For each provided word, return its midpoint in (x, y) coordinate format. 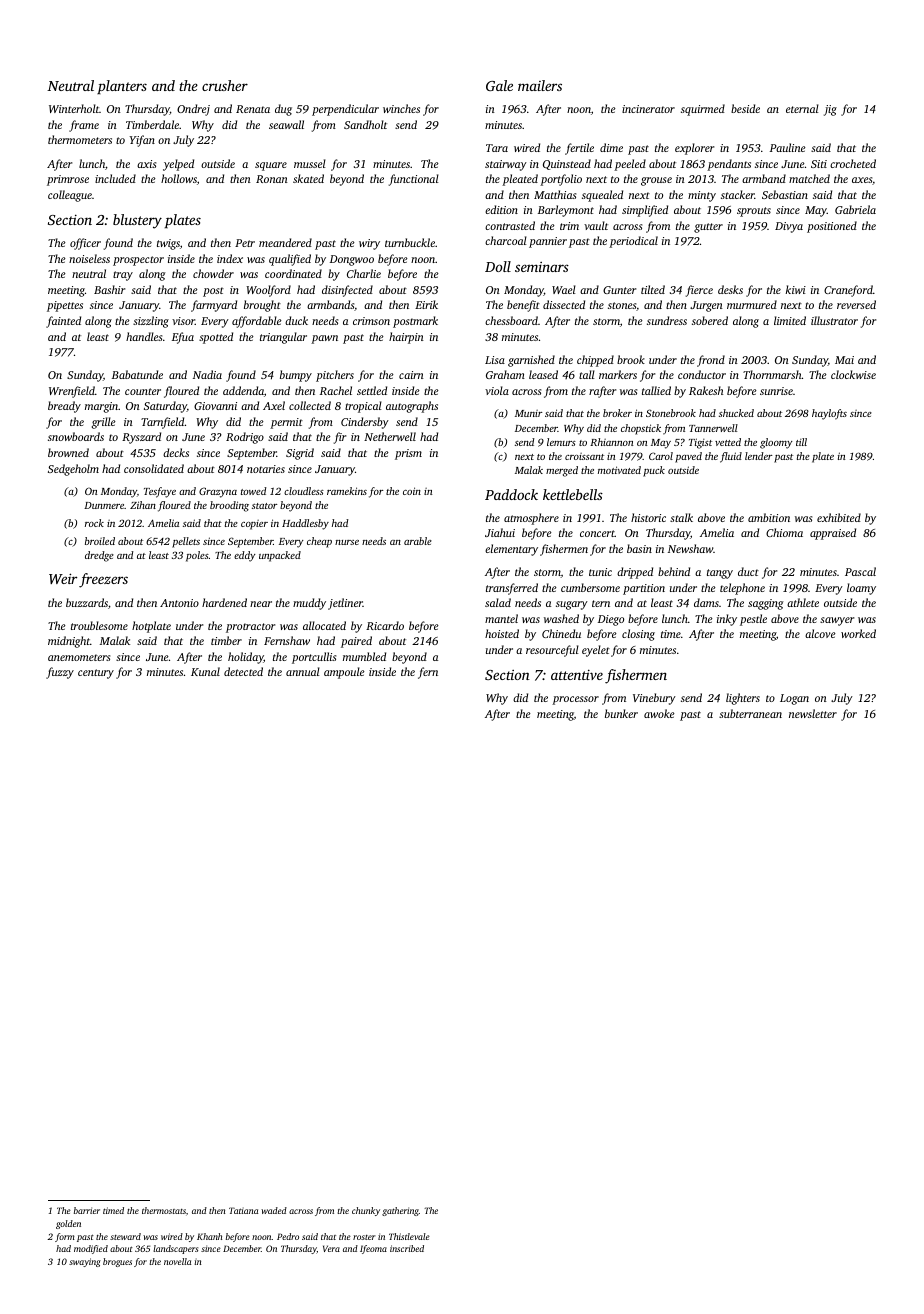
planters (122, 87)
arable (418, 541)
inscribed (407, 1248)
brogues (117, 1262)
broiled (100, 541)
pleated (520, 180)
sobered (710, 320)
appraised (833, 534)
